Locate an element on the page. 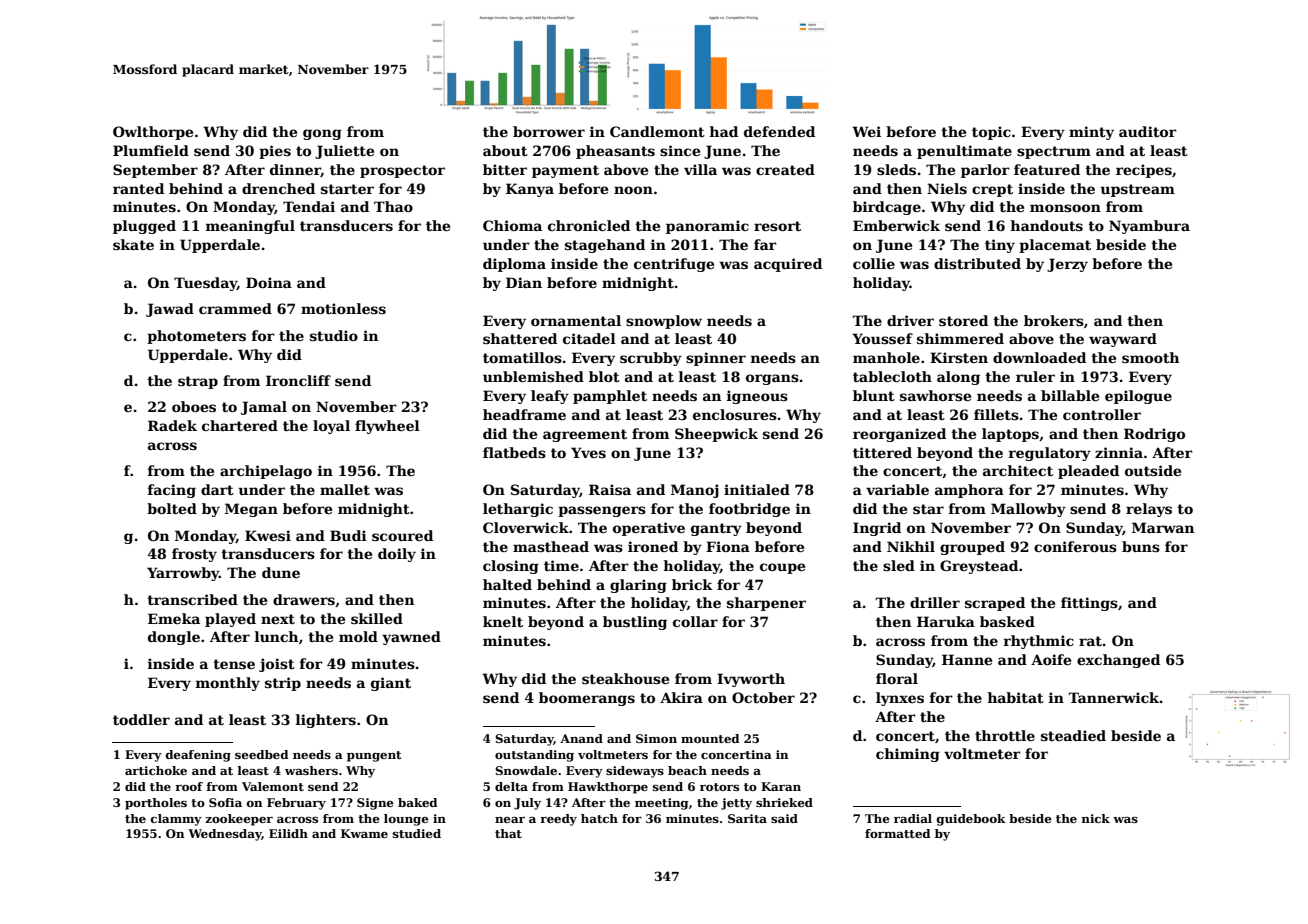  resort is located at coordinates (777, 226).
